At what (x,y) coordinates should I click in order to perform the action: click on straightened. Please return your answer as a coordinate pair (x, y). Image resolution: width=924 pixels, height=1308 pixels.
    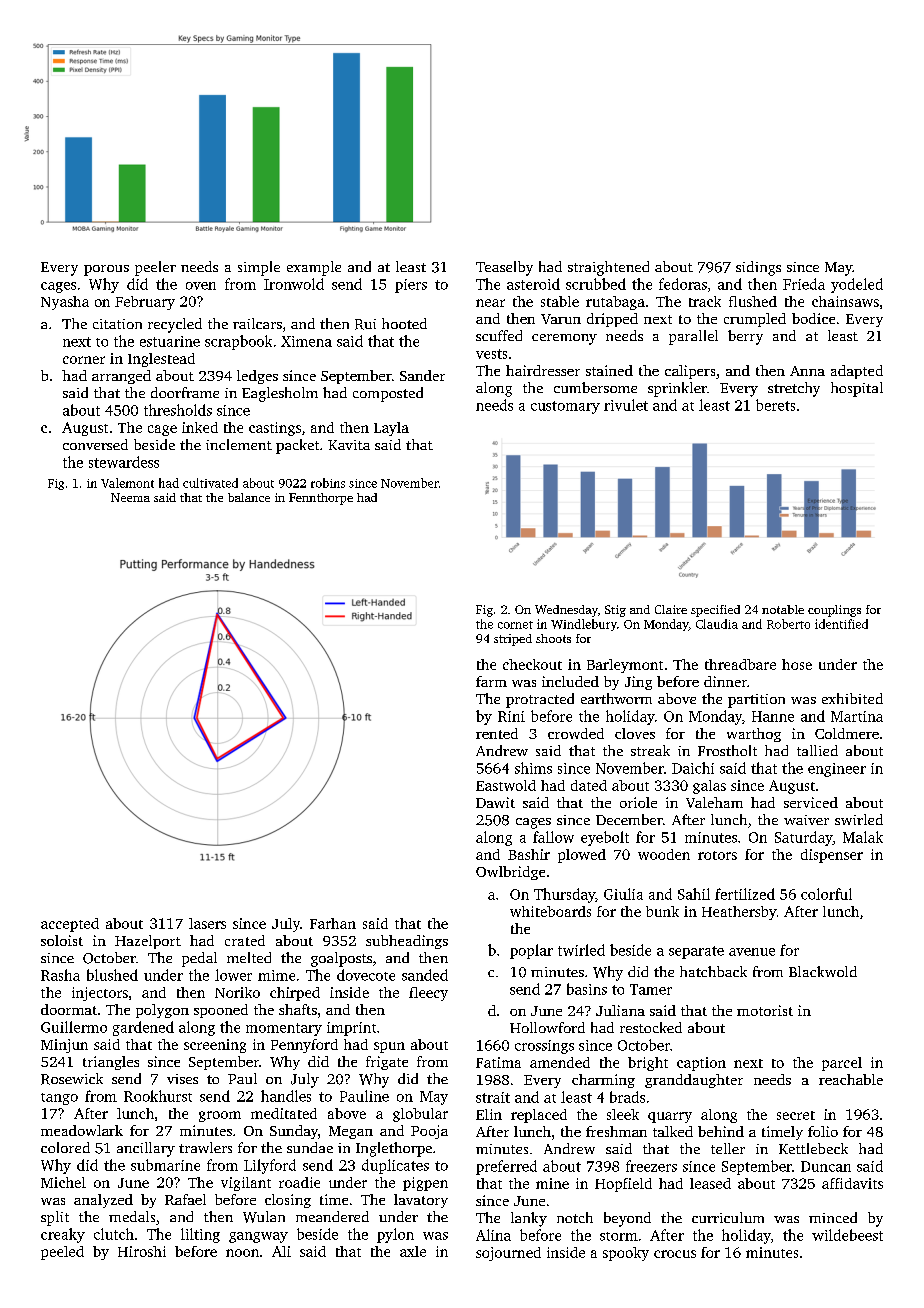
    Looking at the image, I should click on (608, 268).
